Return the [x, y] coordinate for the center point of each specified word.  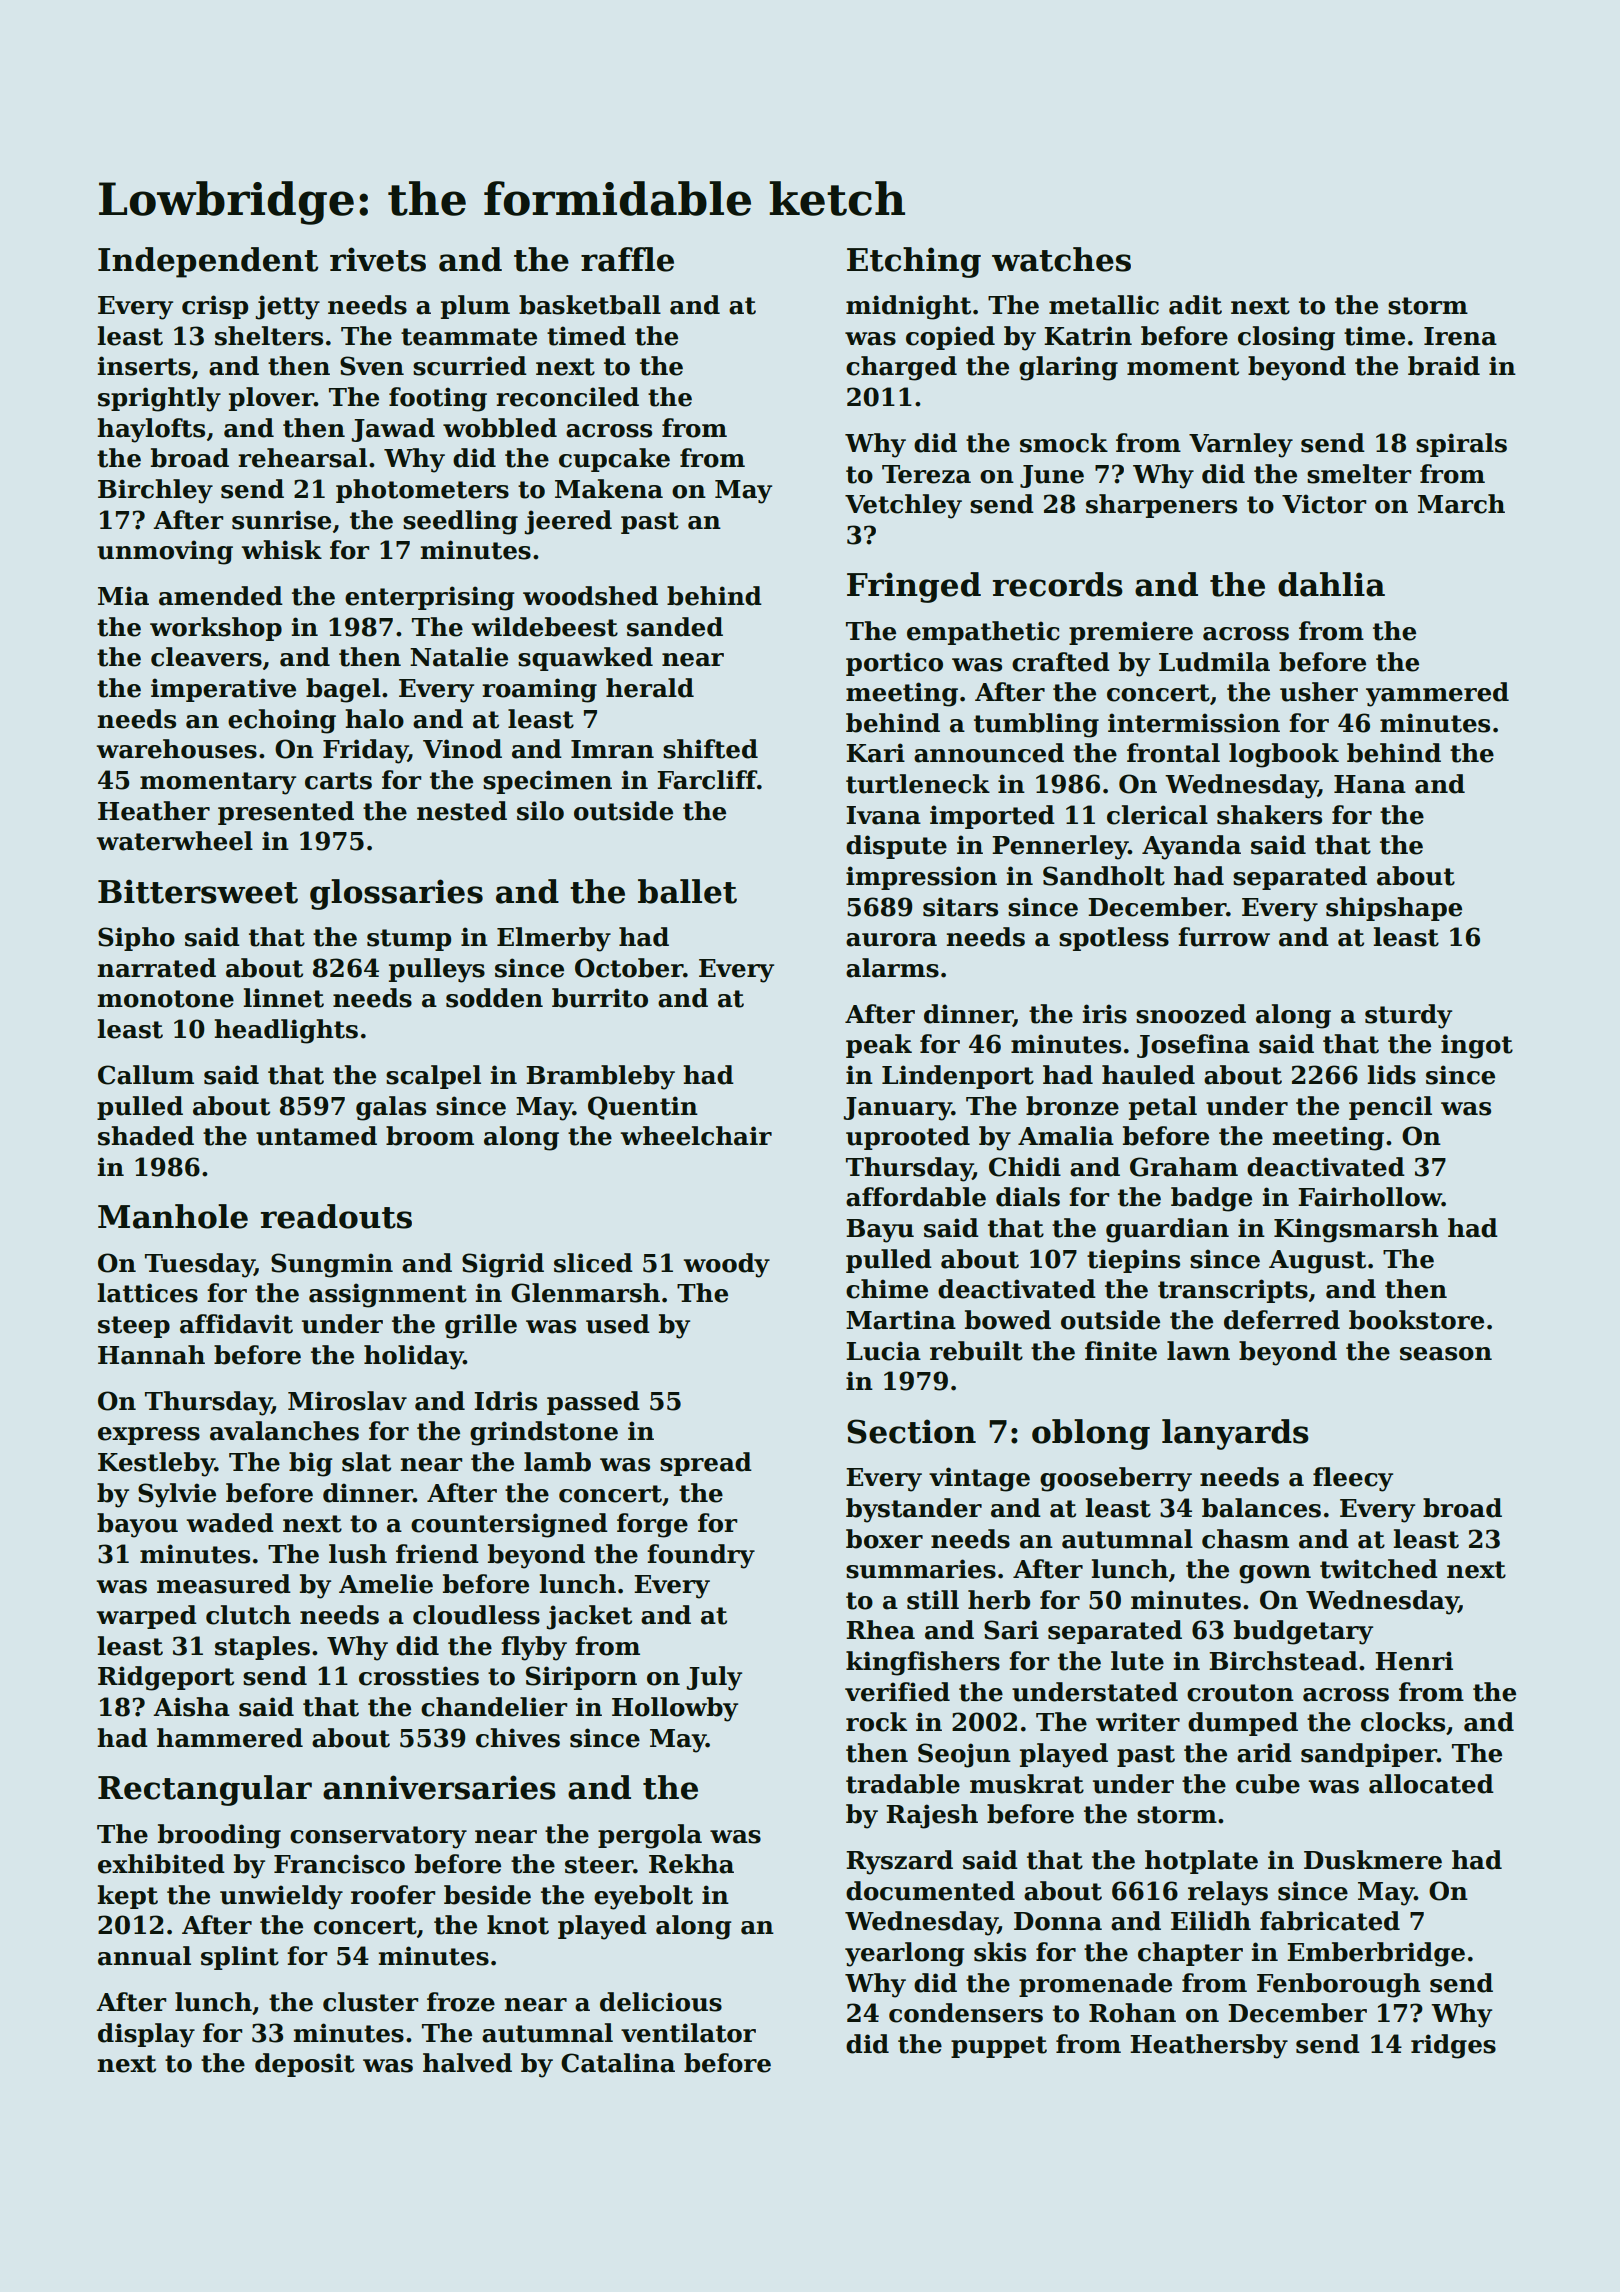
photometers [422, 491]
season [1446, 1354]
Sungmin [332, 1265]
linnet [283, 998]
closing [1286, 338]
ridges [1453, 2046]
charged [901, 368]
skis [1000, 1952]
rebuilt [976, 1351]
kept [127, 1897]
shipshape [1394, 909]
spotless [1114, 939]
